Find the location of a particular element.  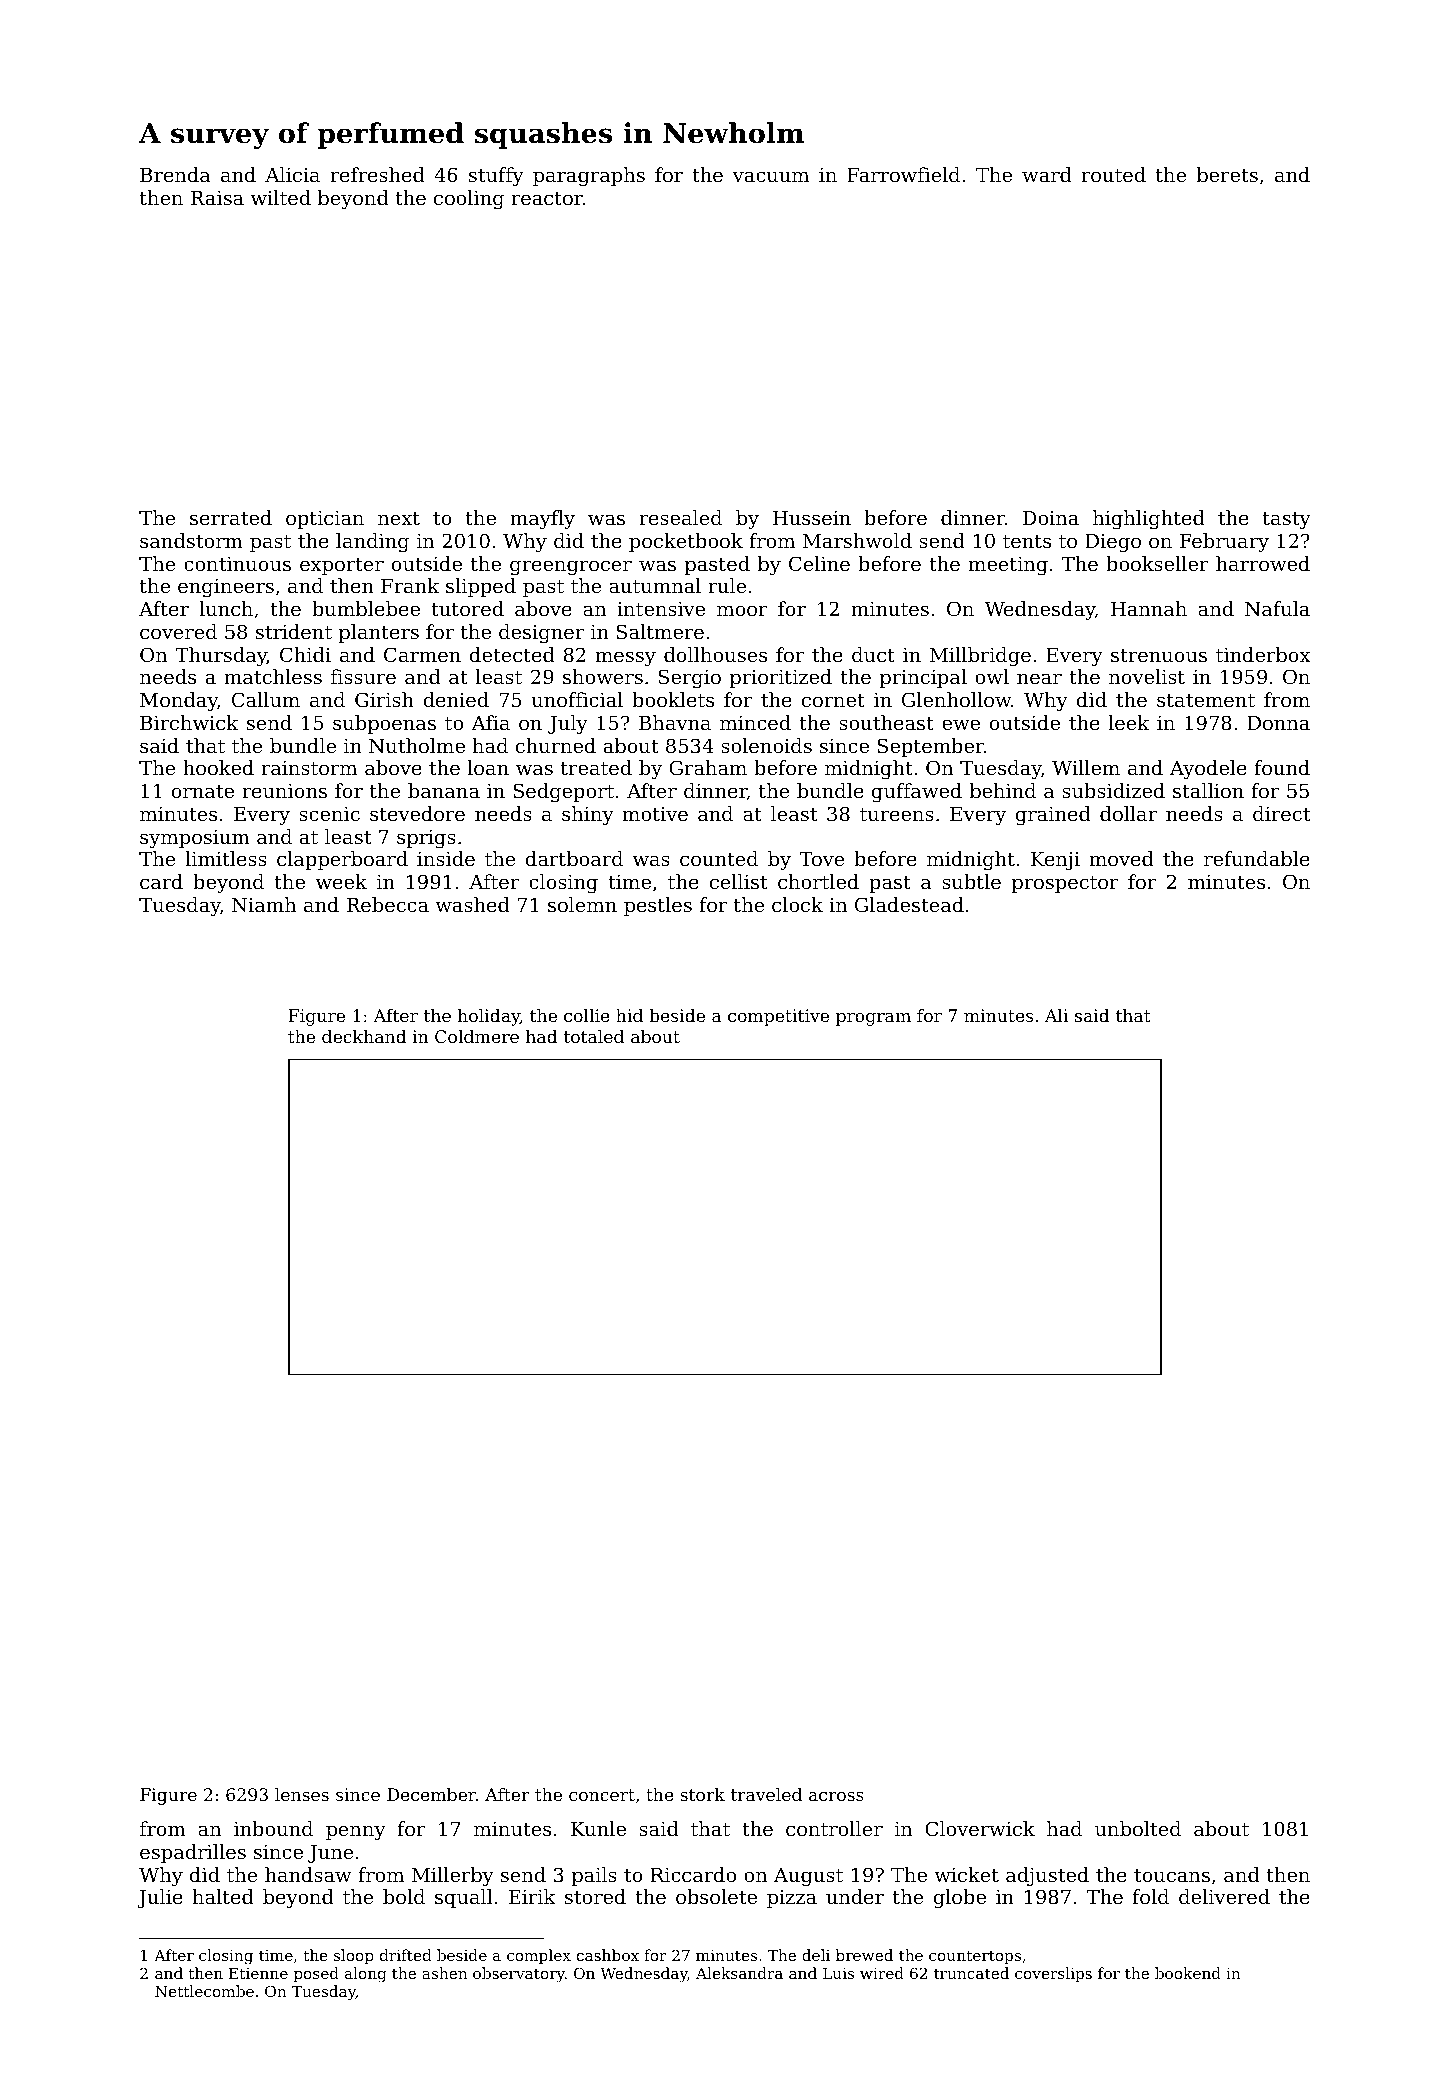

unbolted is located at coordinates (1138, 1828).
